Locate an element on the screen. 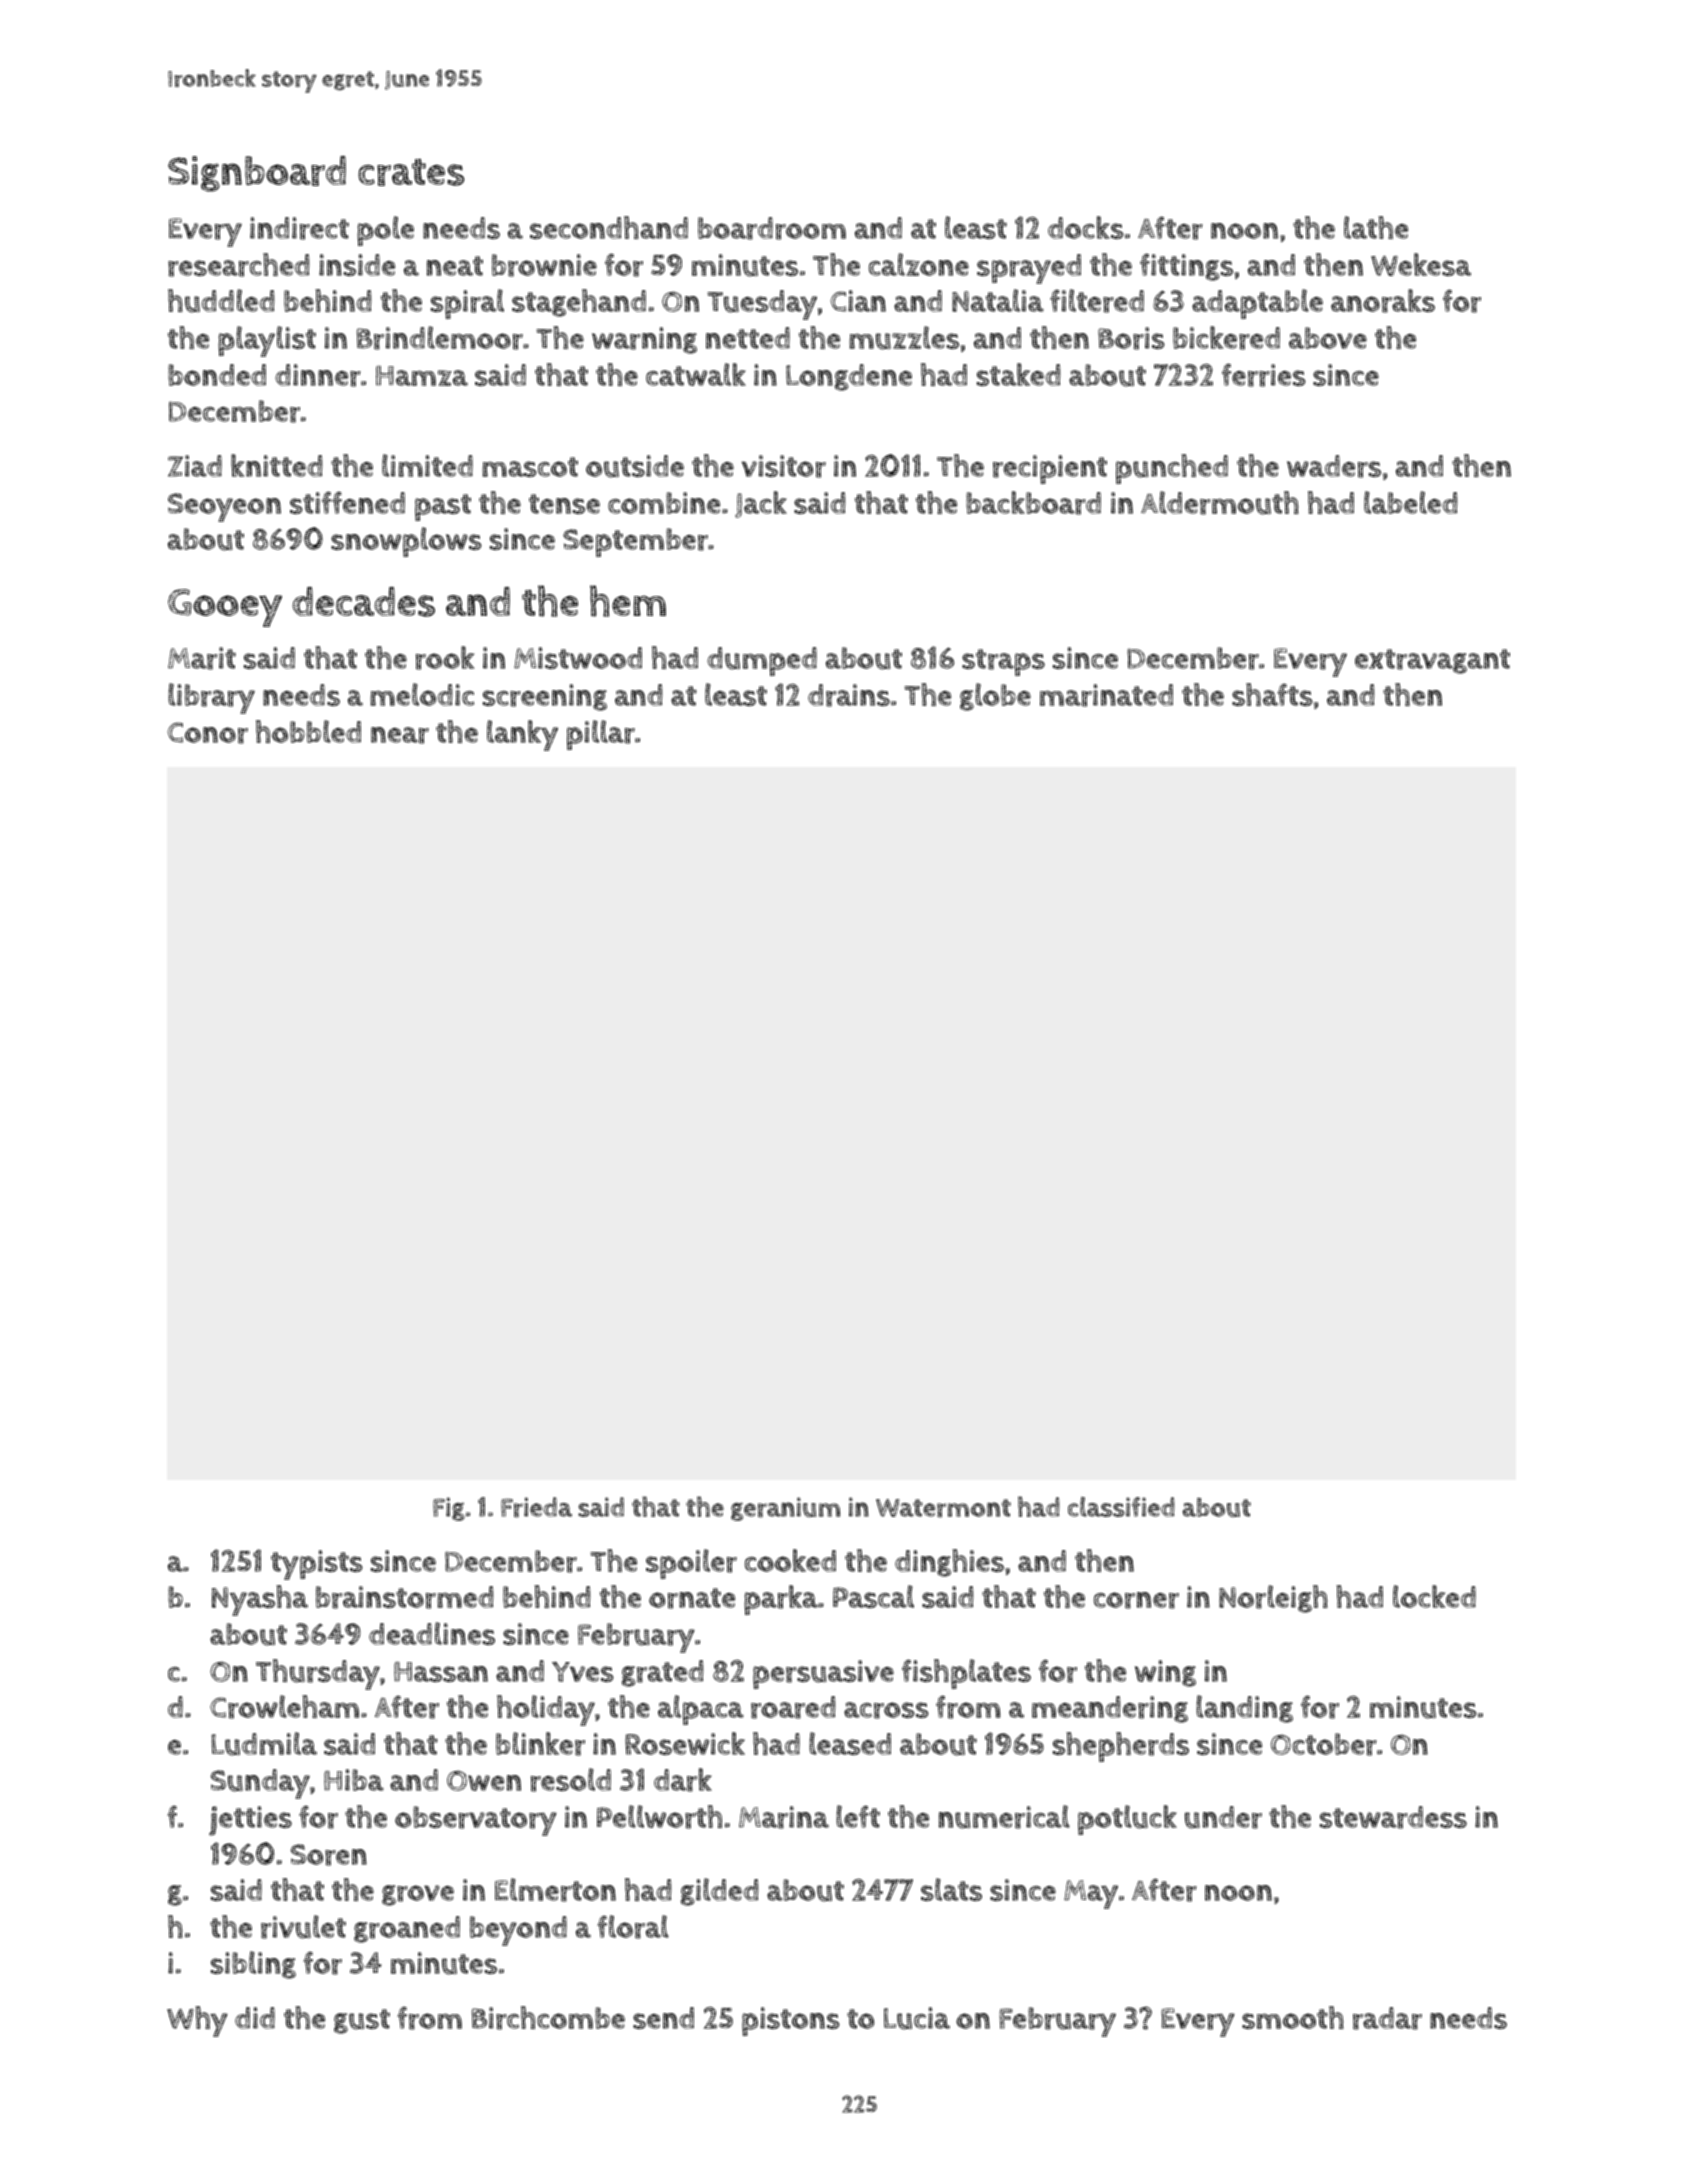  groaned is located at coordinates (407, 1929).
